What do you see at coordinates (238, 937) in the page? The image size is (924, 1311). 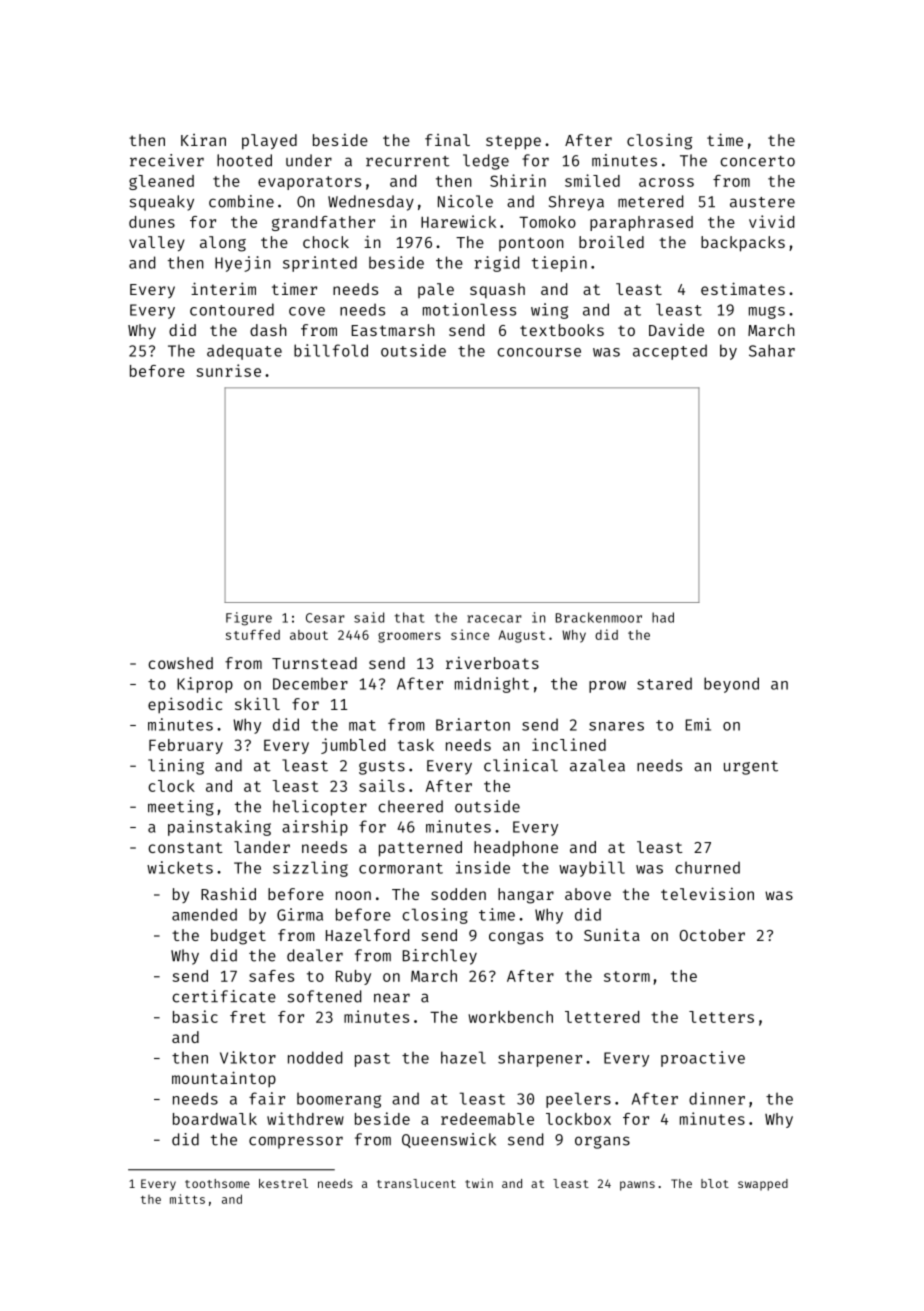 I see `budget` at bounding box center [238, 937].
